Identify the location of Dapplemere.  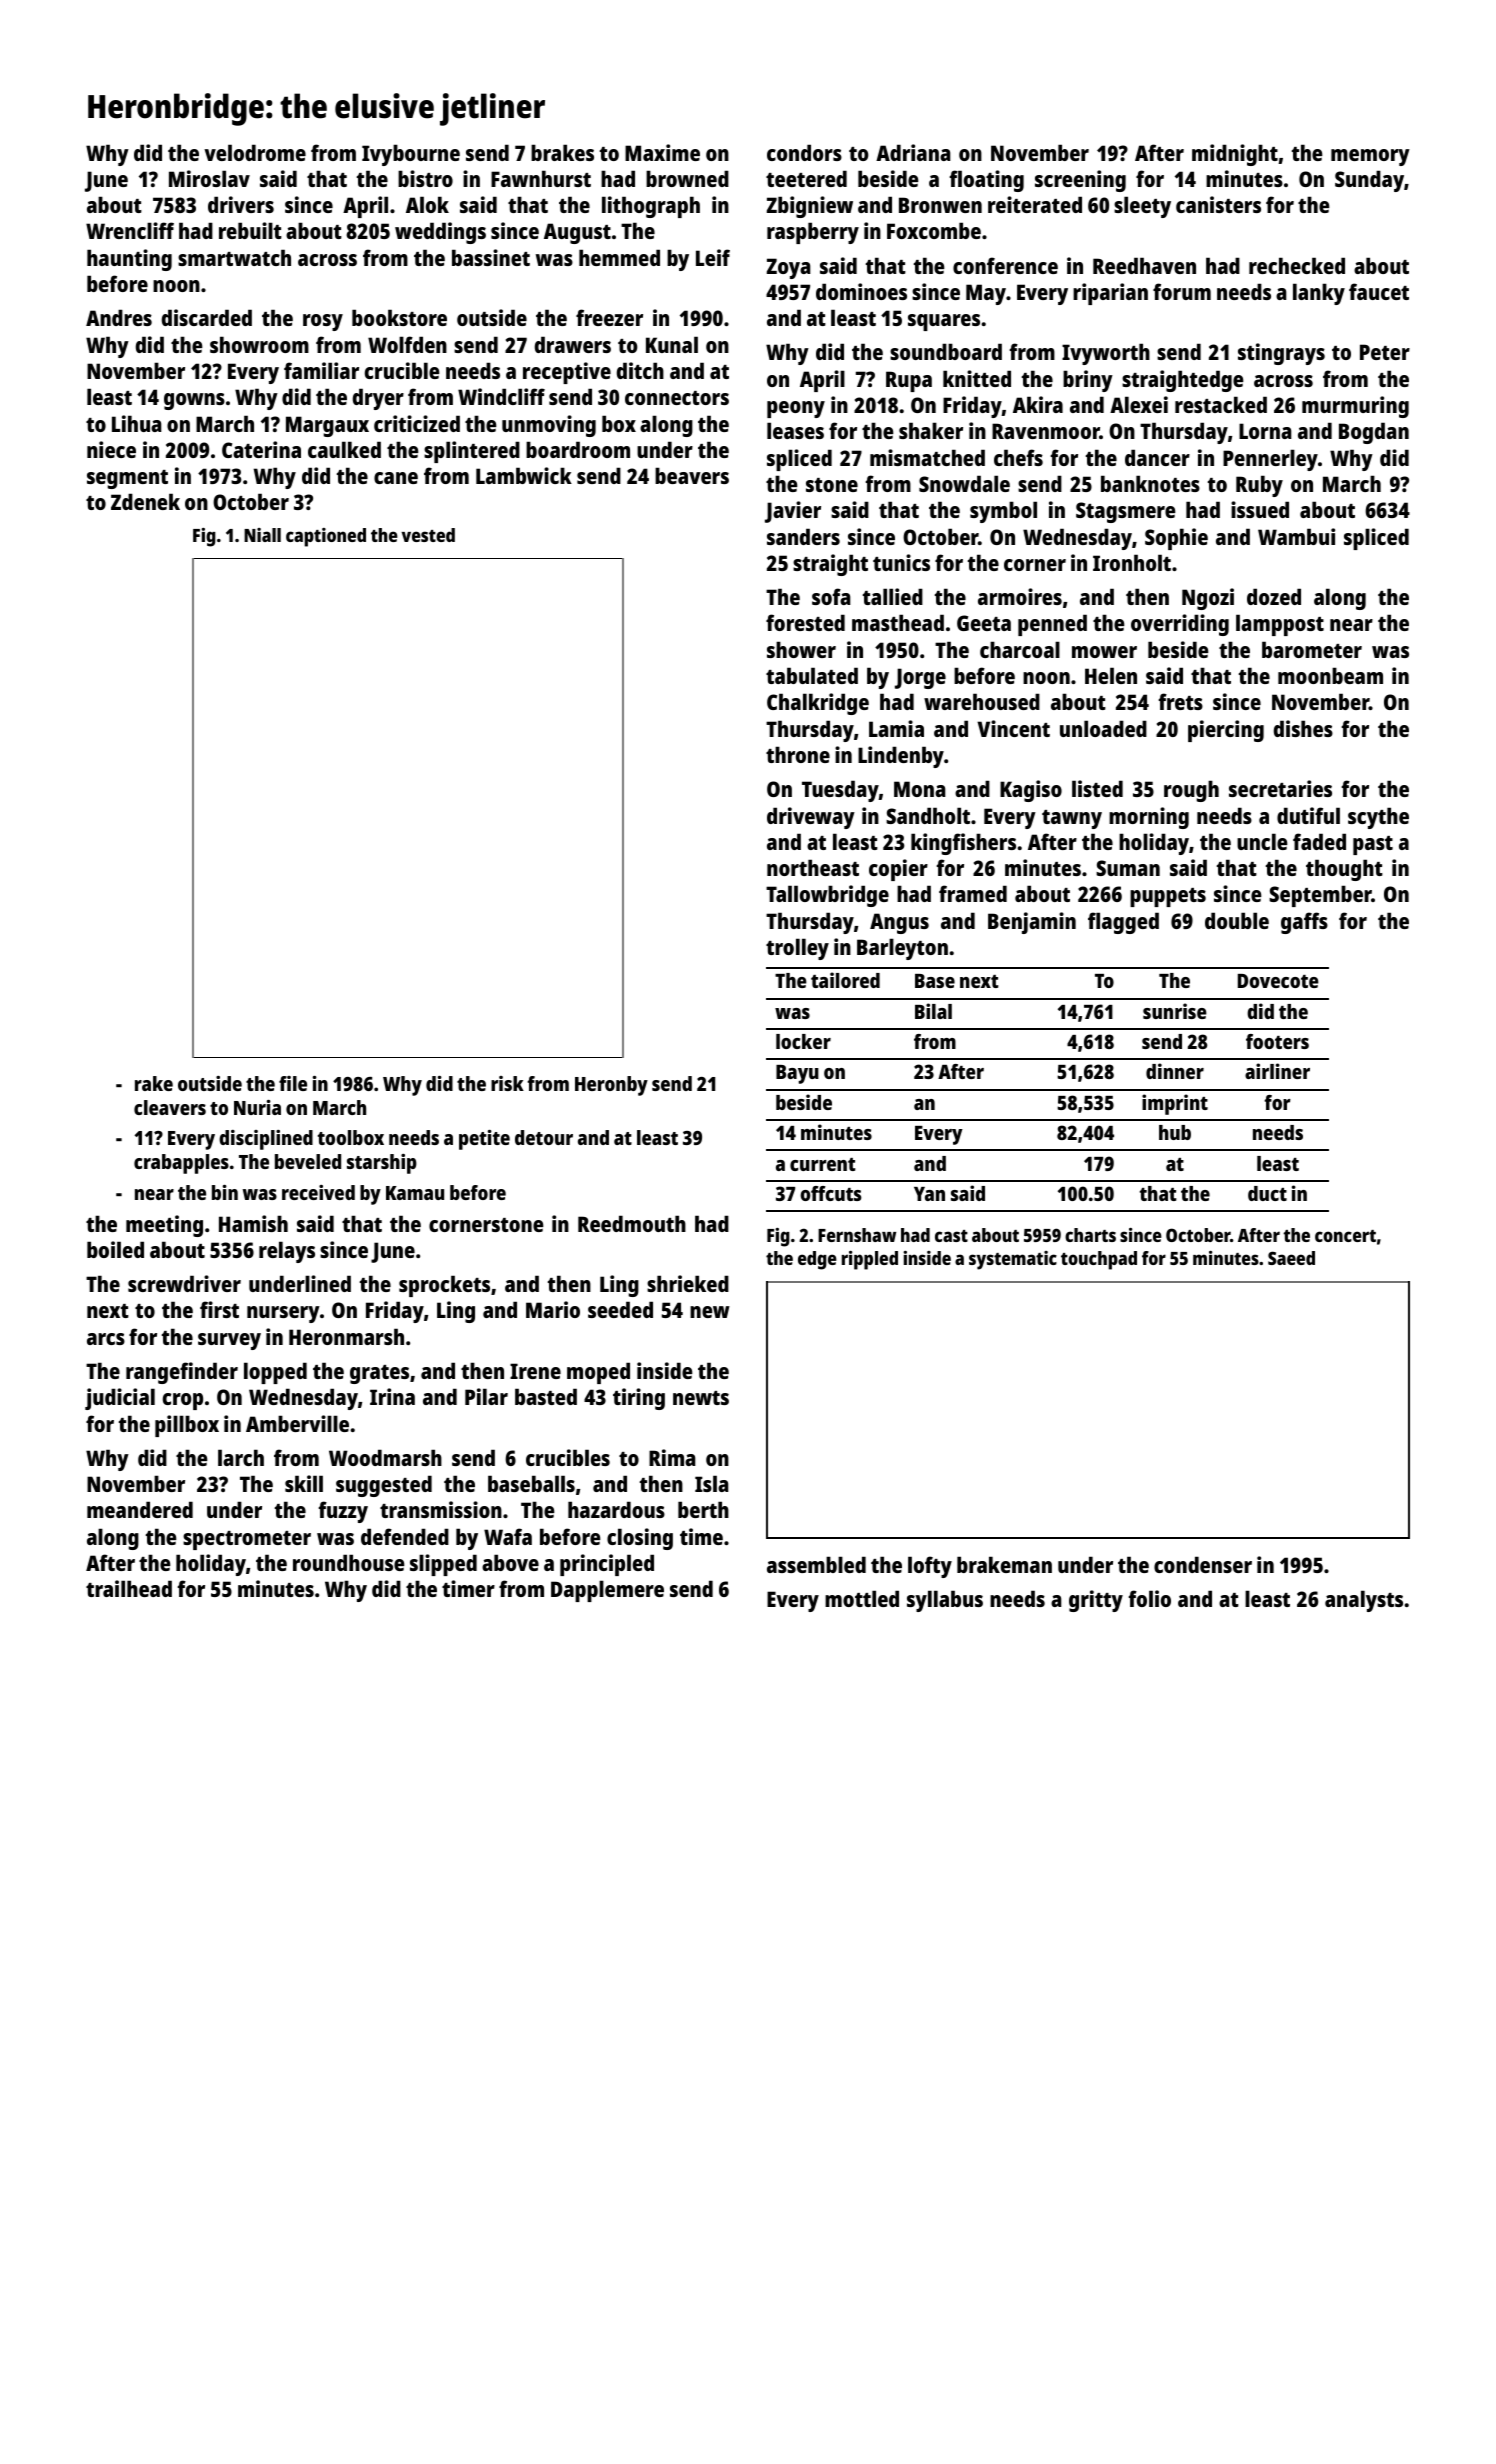
(607, 1591).
